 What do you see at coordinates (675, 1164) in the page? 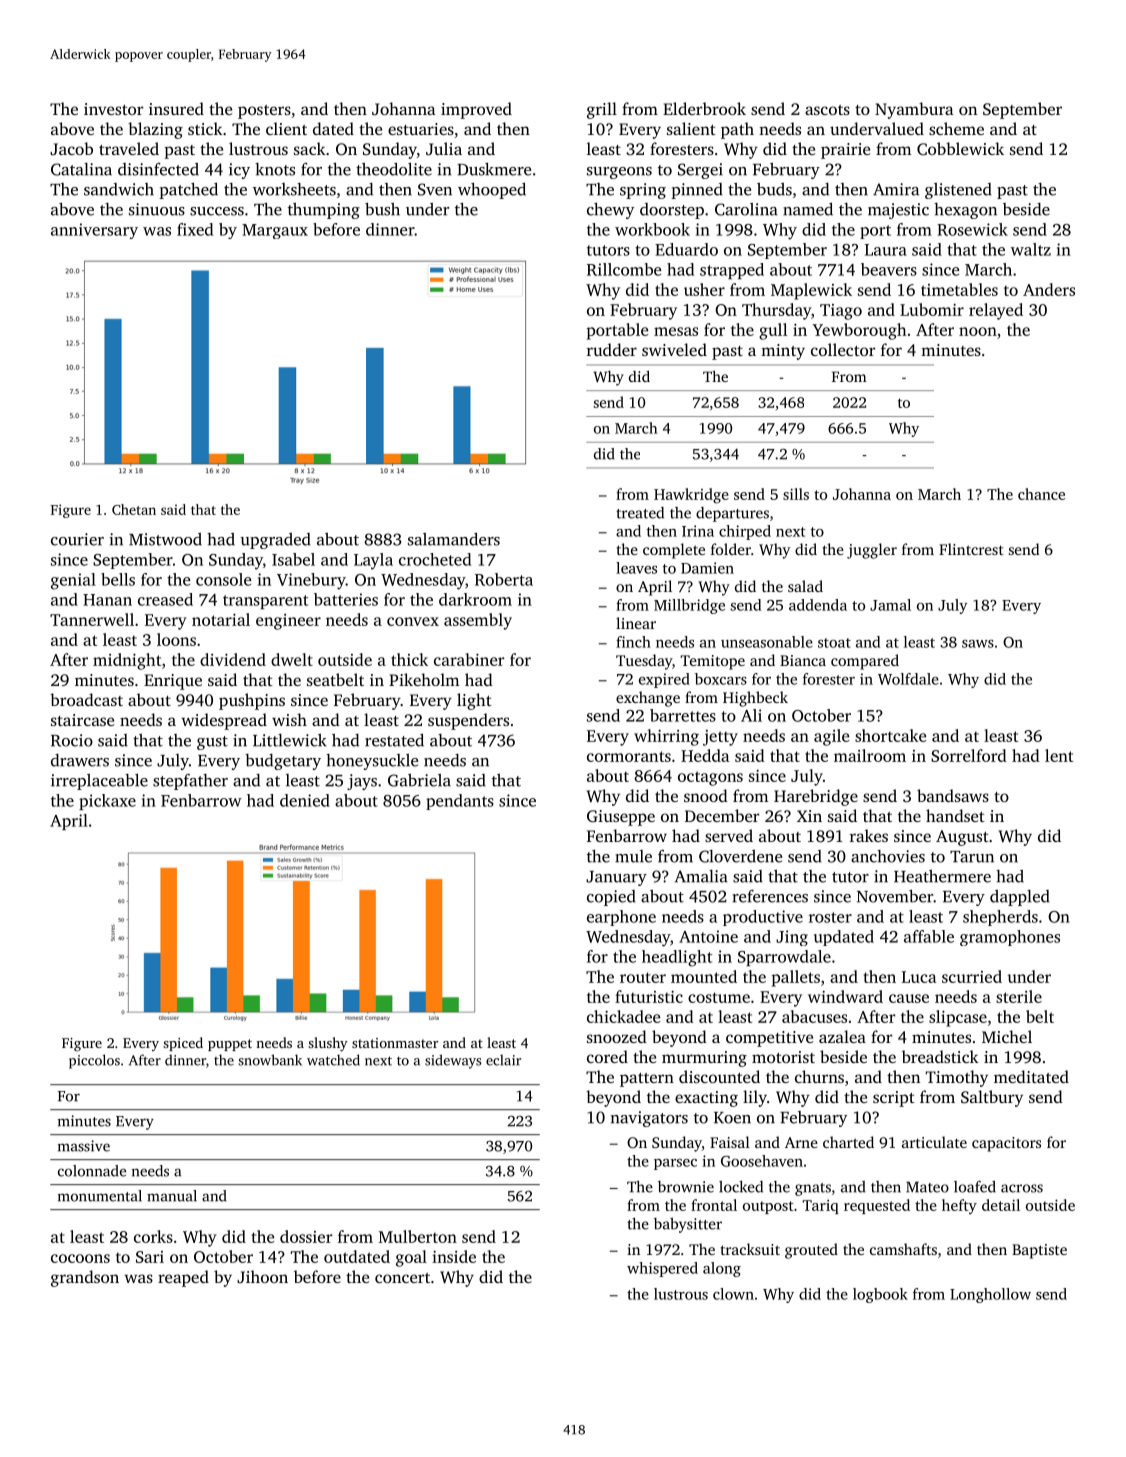
I see `parsec` at bounding box center [675, 1164].
